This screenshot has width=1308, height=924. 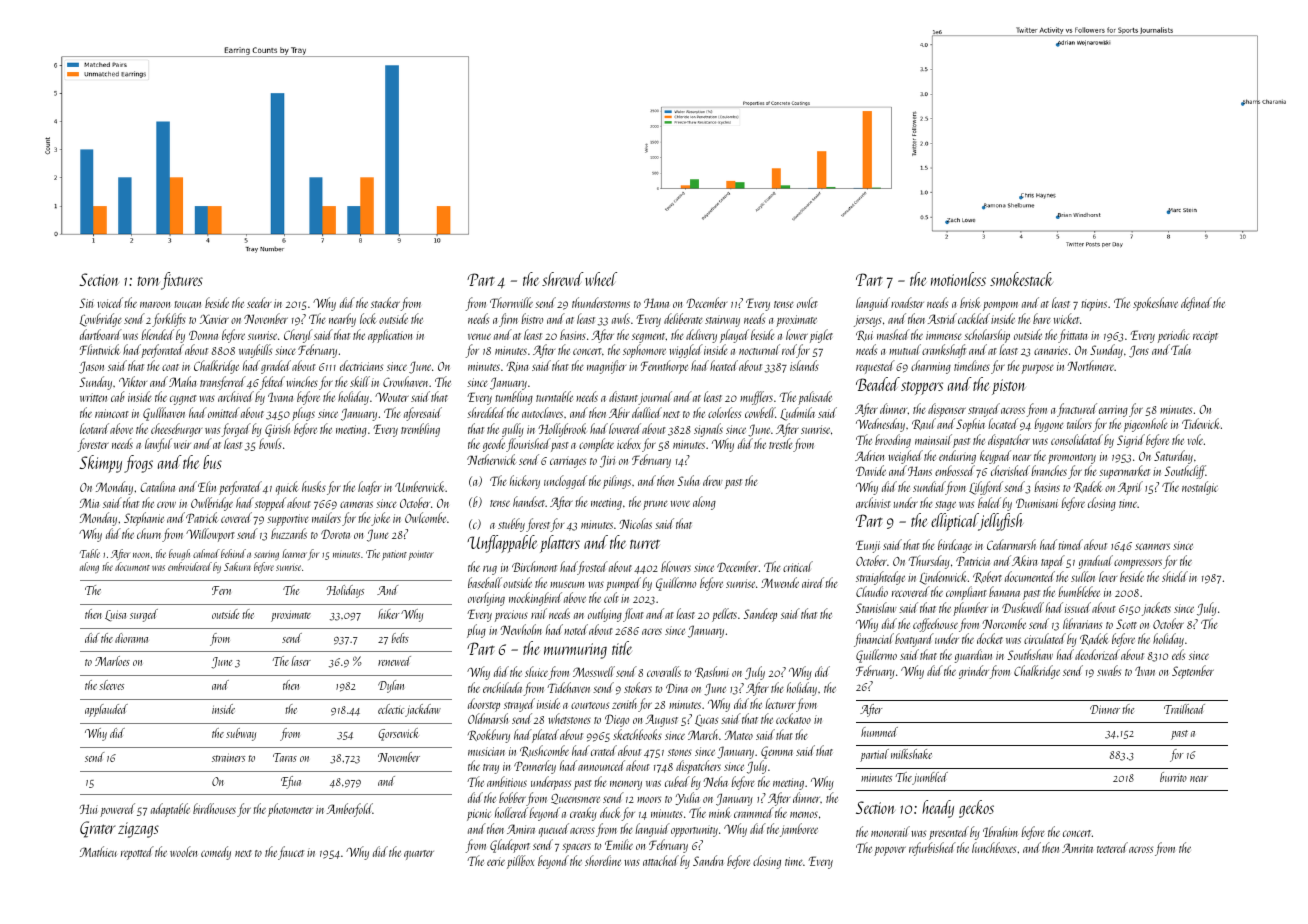 I want to click on stacker, so click(x=385, y=302).
